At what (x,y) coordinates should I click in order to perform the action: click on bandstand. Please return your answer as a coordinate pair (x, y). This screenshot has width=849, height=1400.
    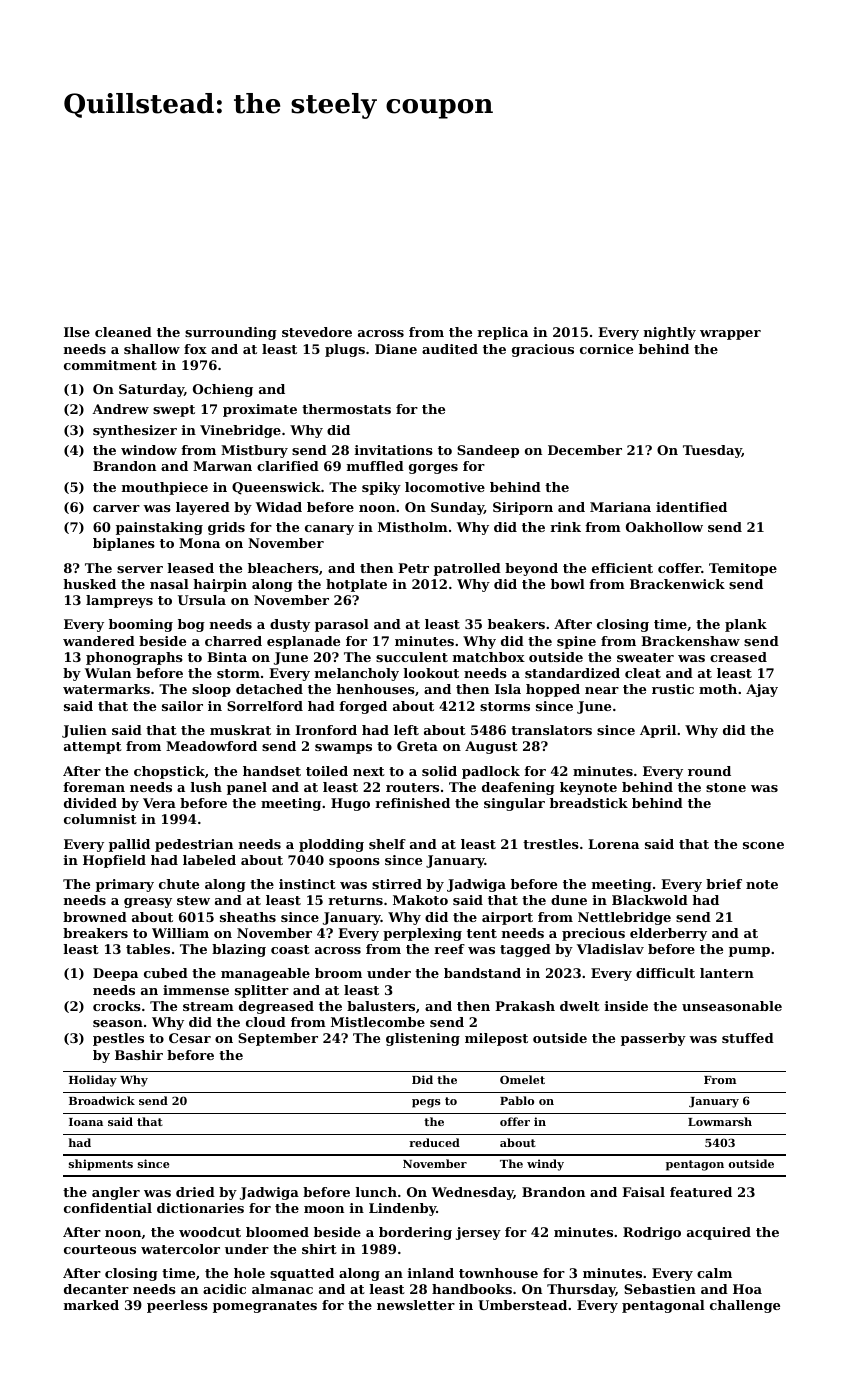
    Looking at the image, I should click on (482, 973).
